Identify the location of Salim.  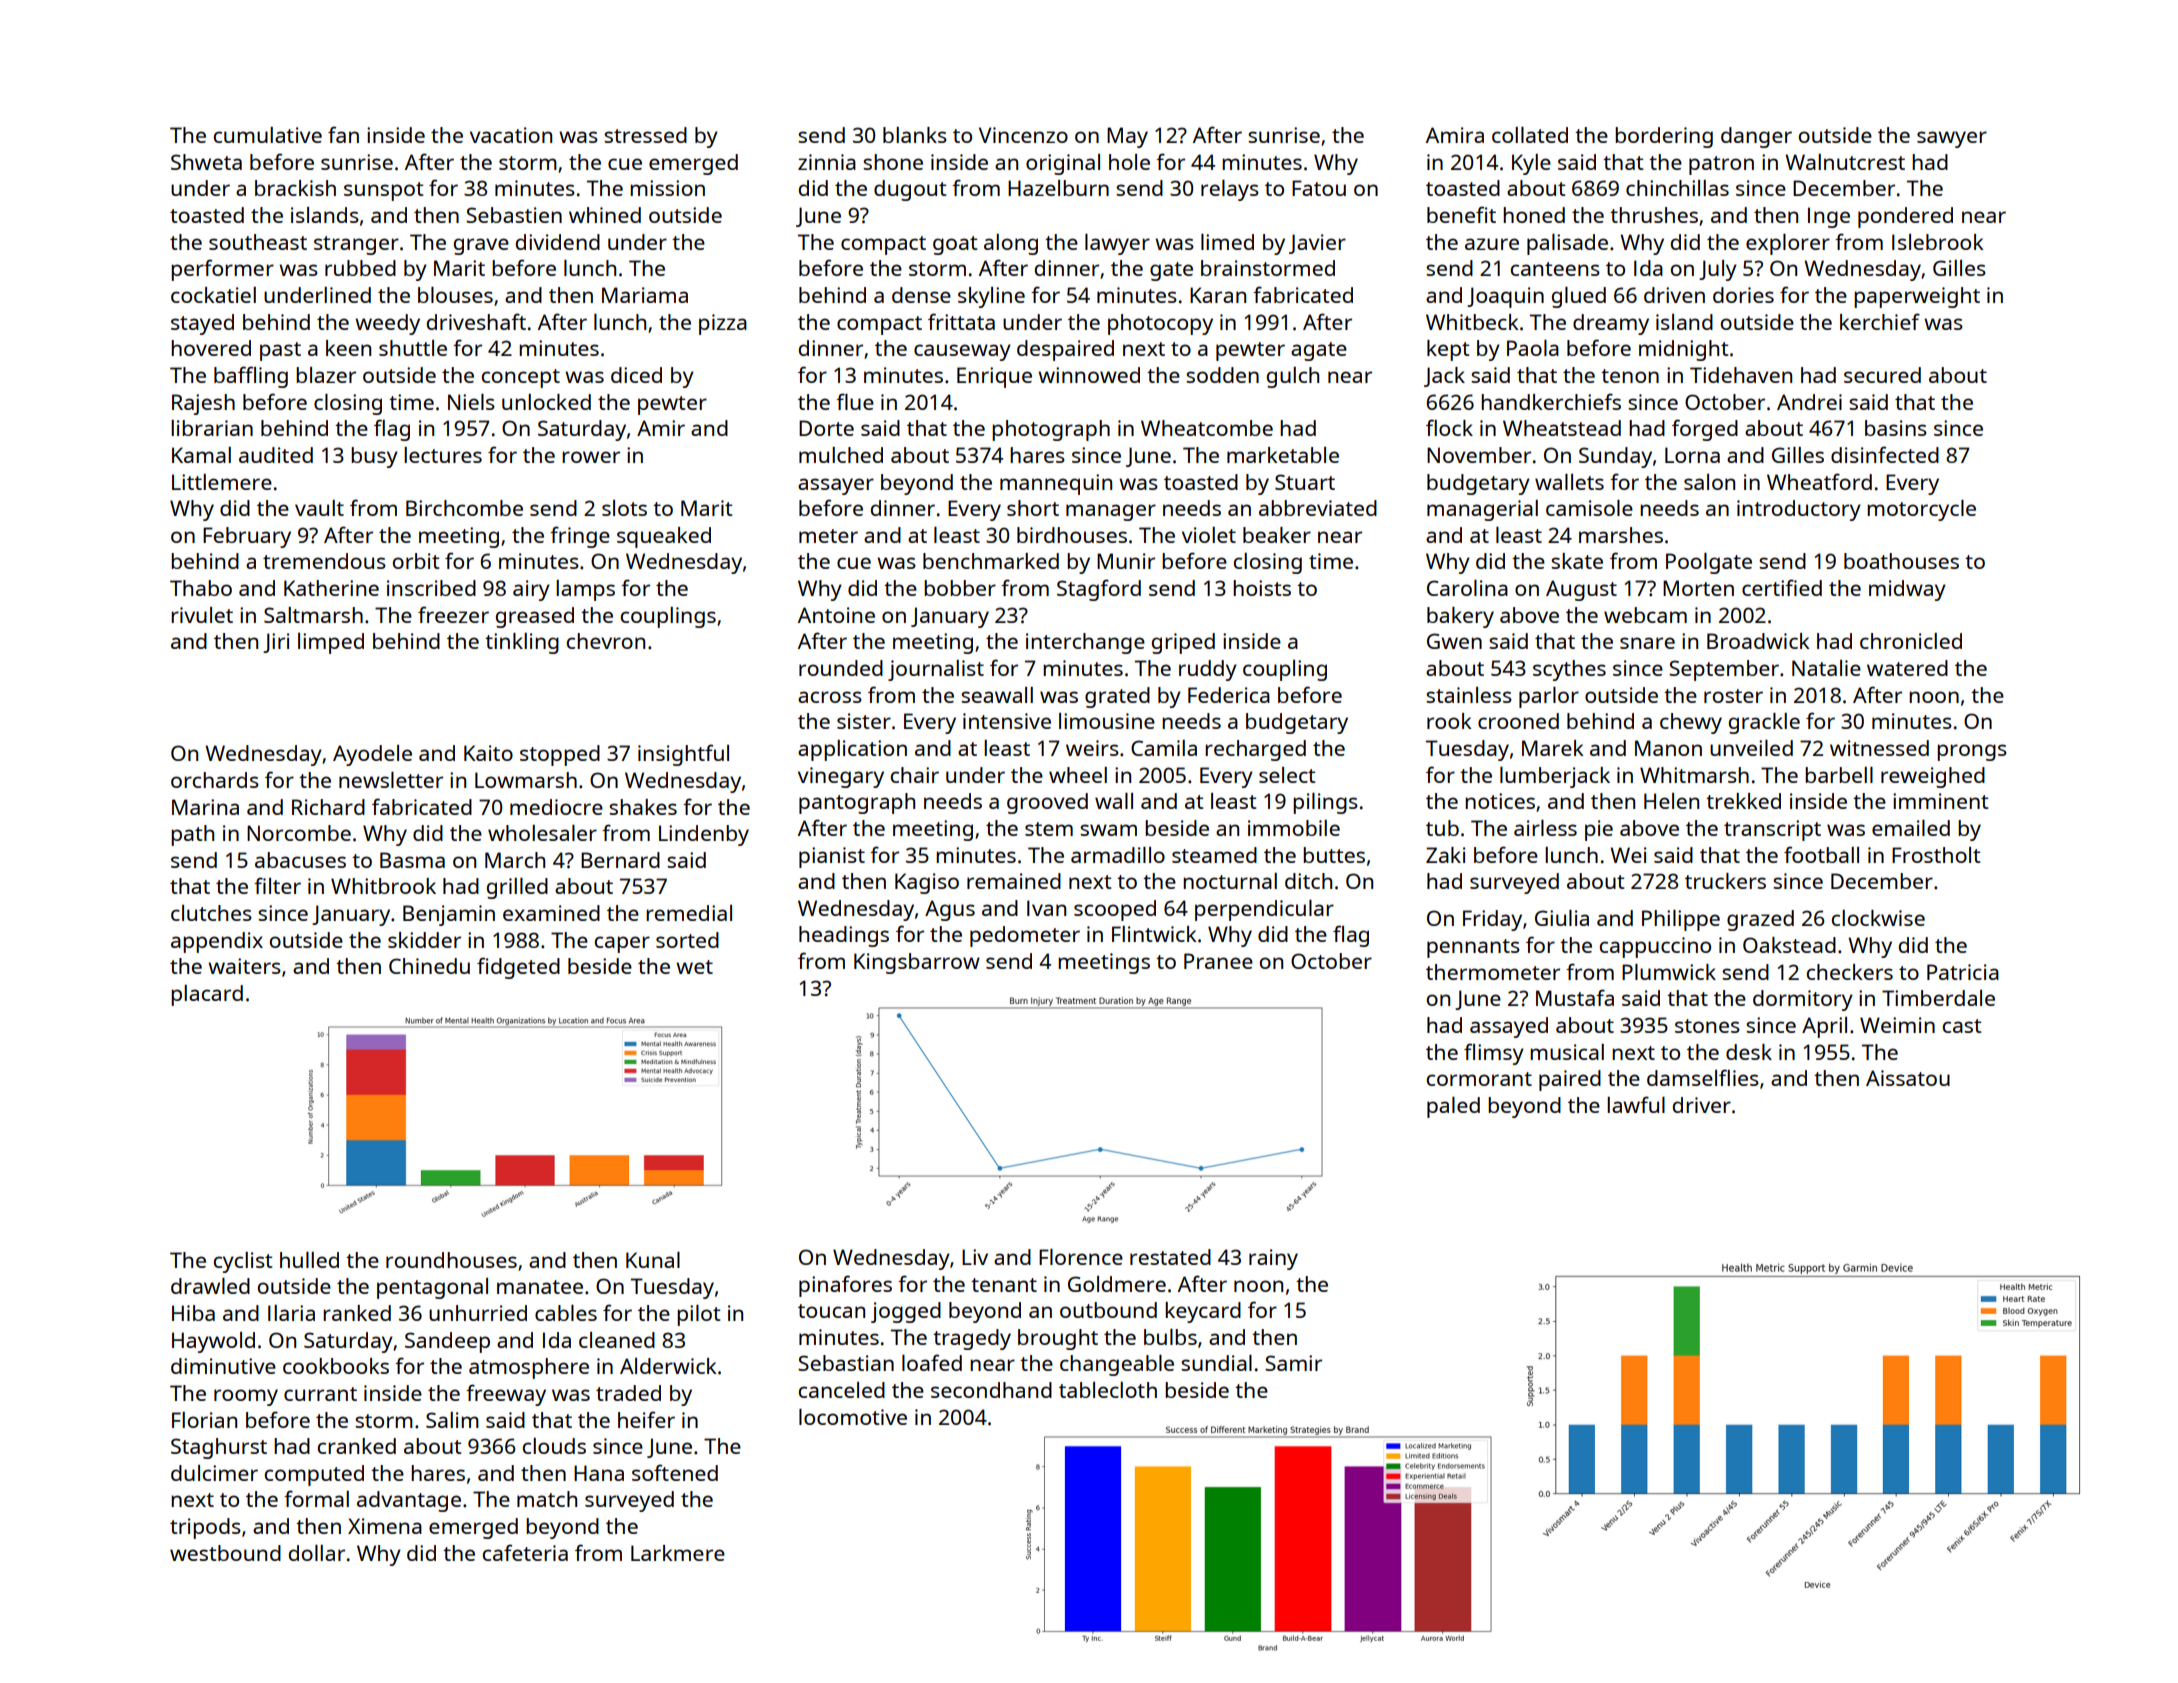
(452, 1420).
